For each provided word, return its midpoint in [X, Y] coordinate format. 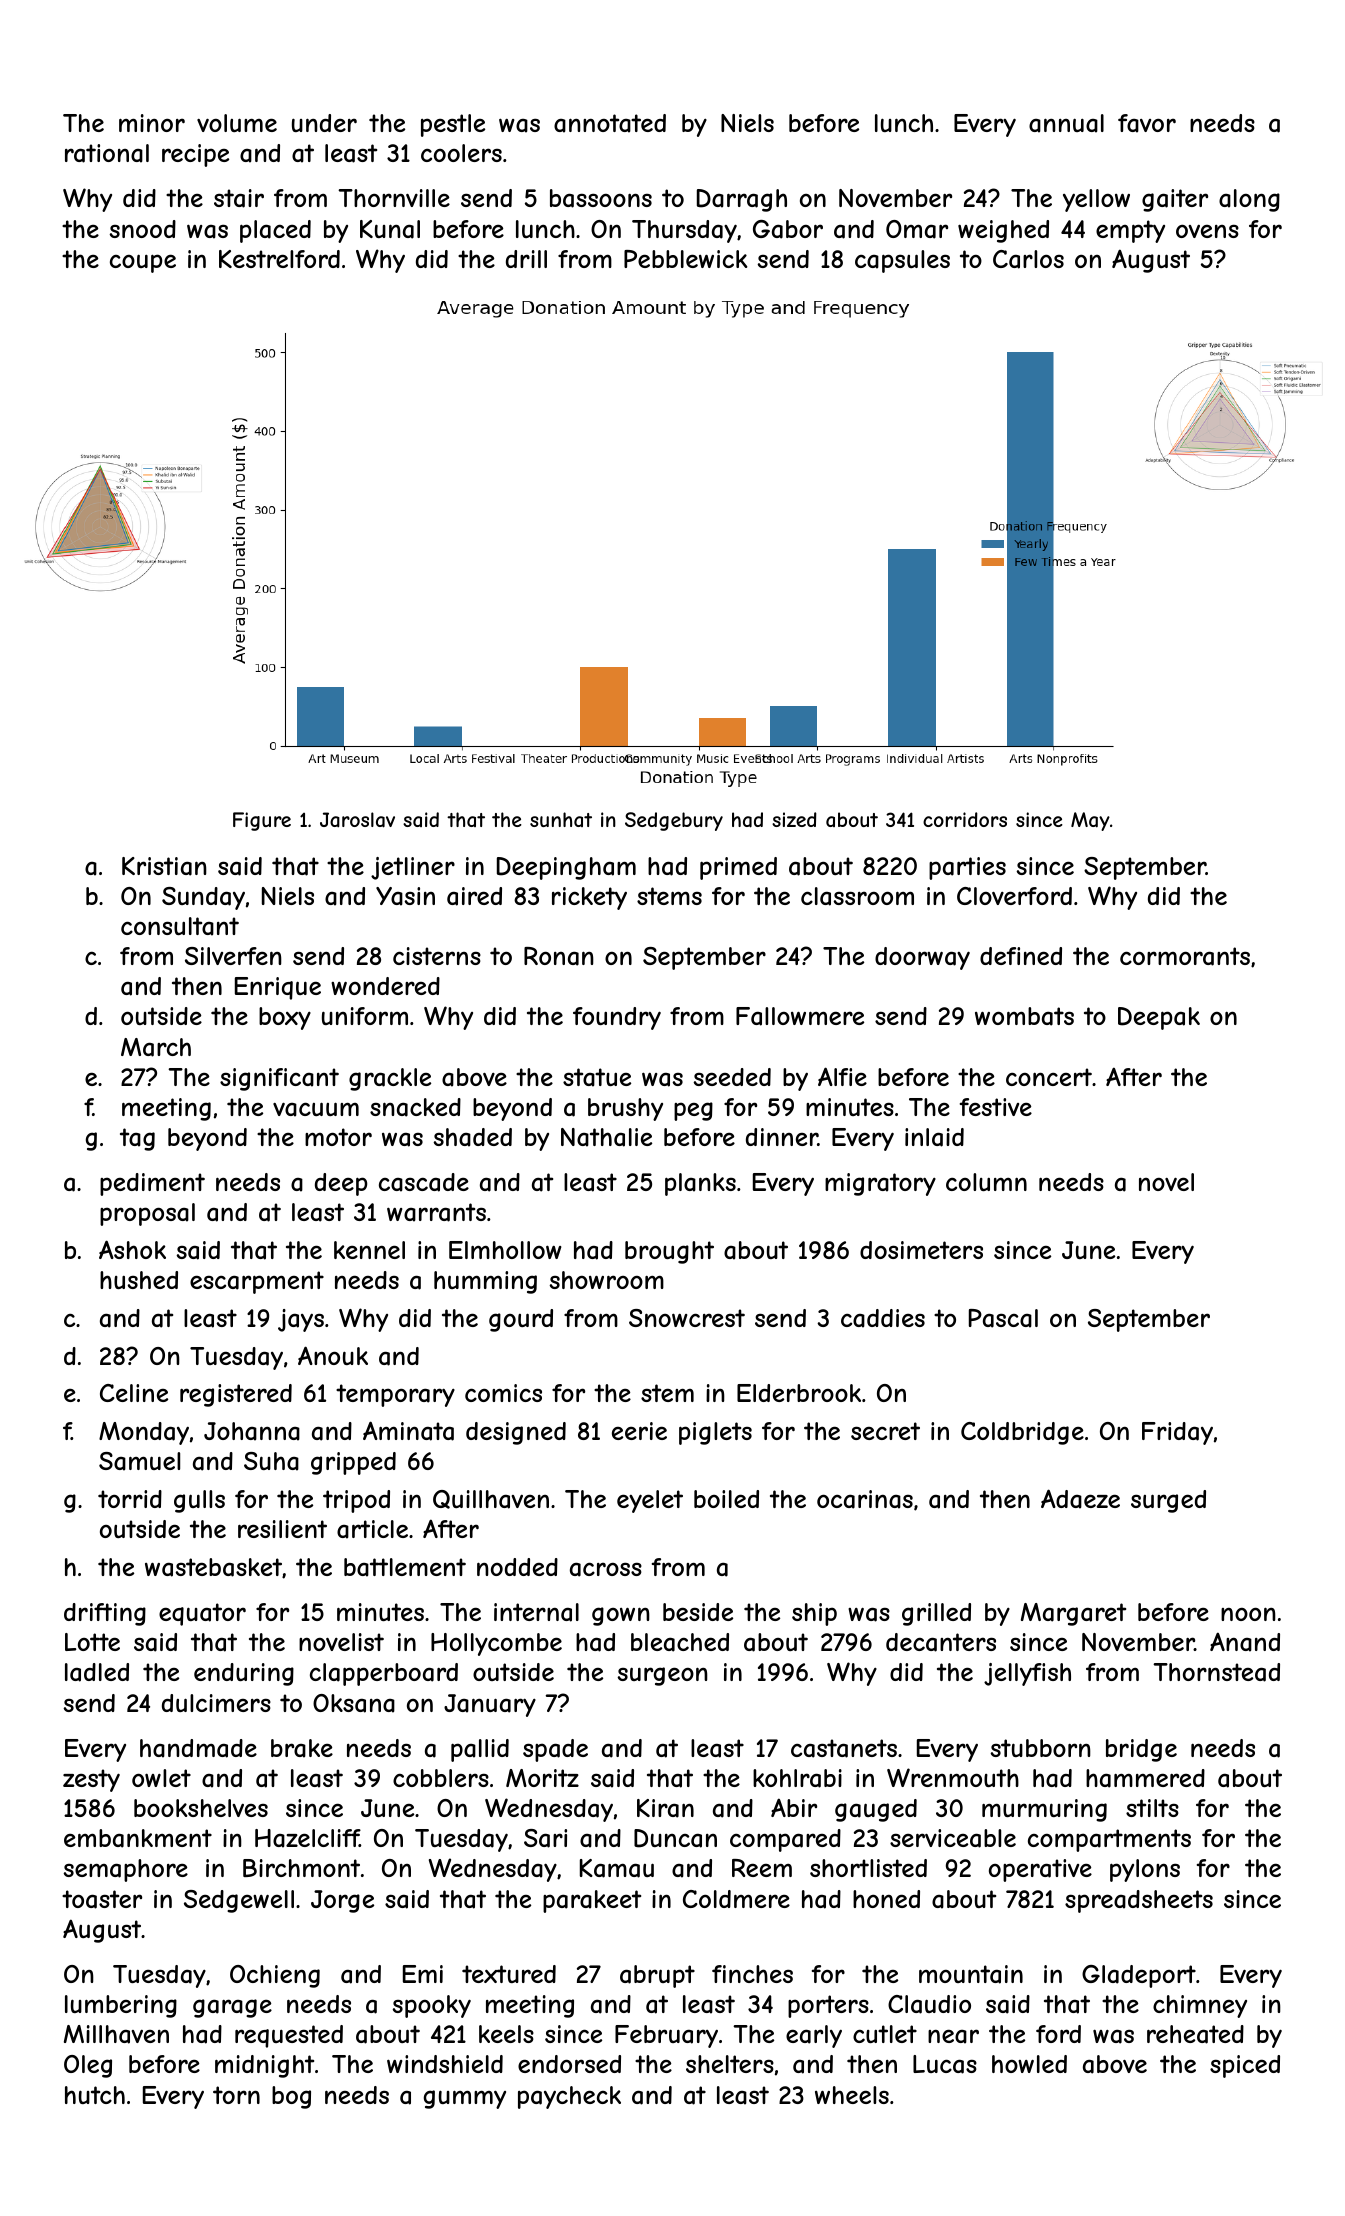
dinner [782, 1137]
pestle [453, 125]
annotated [610, 123]
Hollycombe [496, 1644]
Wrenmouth [953, 1777]
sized [794, 819]
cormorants [1185, 956]
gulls [199, 1501]
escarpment [257, 1282]
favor [1147, 123]
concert [1049, 1077]
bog [291, 2097]
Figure [262, 821]
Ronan [559, 956]
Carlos [1028, 259]
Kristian [164, 866]
